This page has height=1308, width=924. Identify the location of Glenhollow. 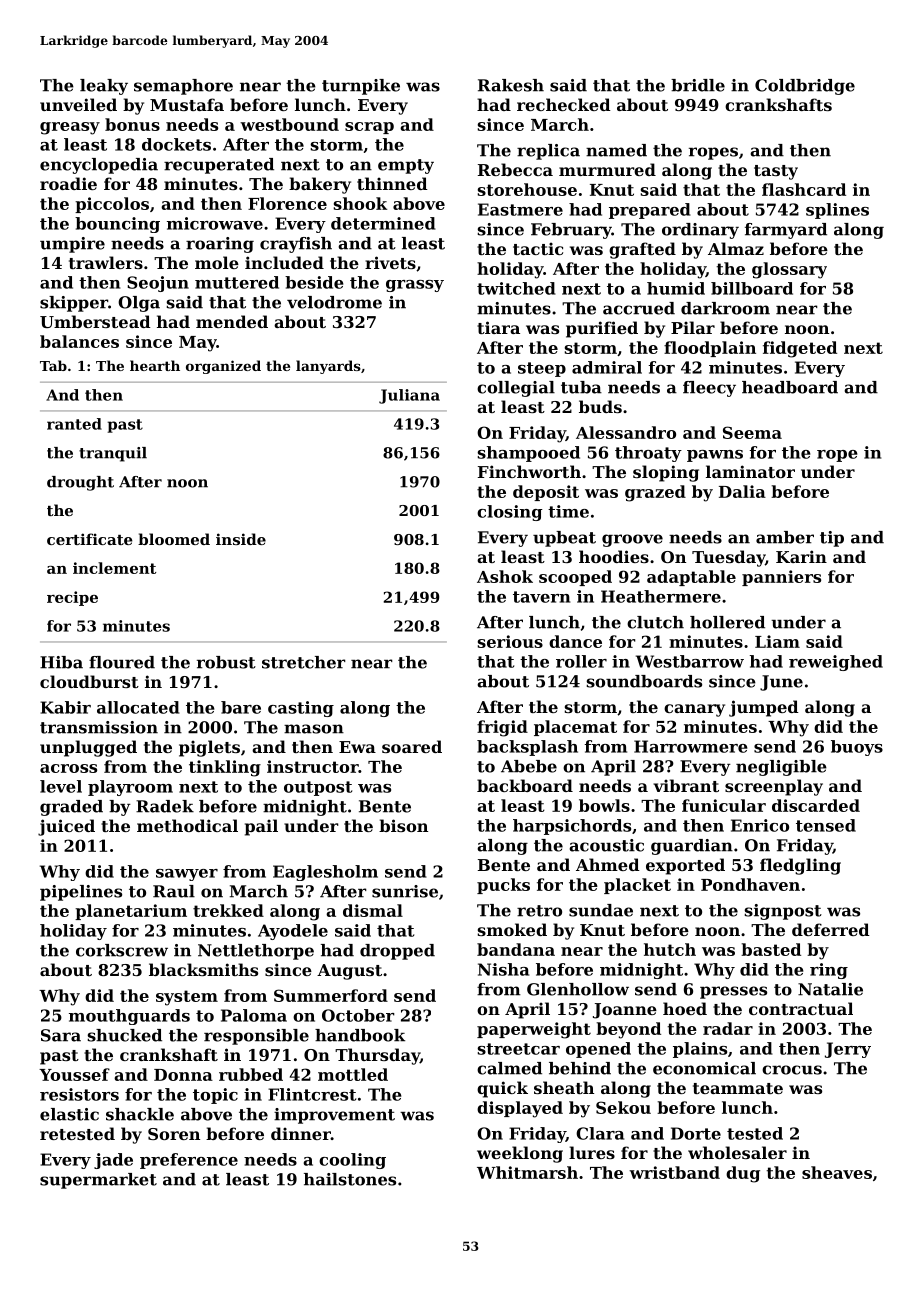
(578, 989).
